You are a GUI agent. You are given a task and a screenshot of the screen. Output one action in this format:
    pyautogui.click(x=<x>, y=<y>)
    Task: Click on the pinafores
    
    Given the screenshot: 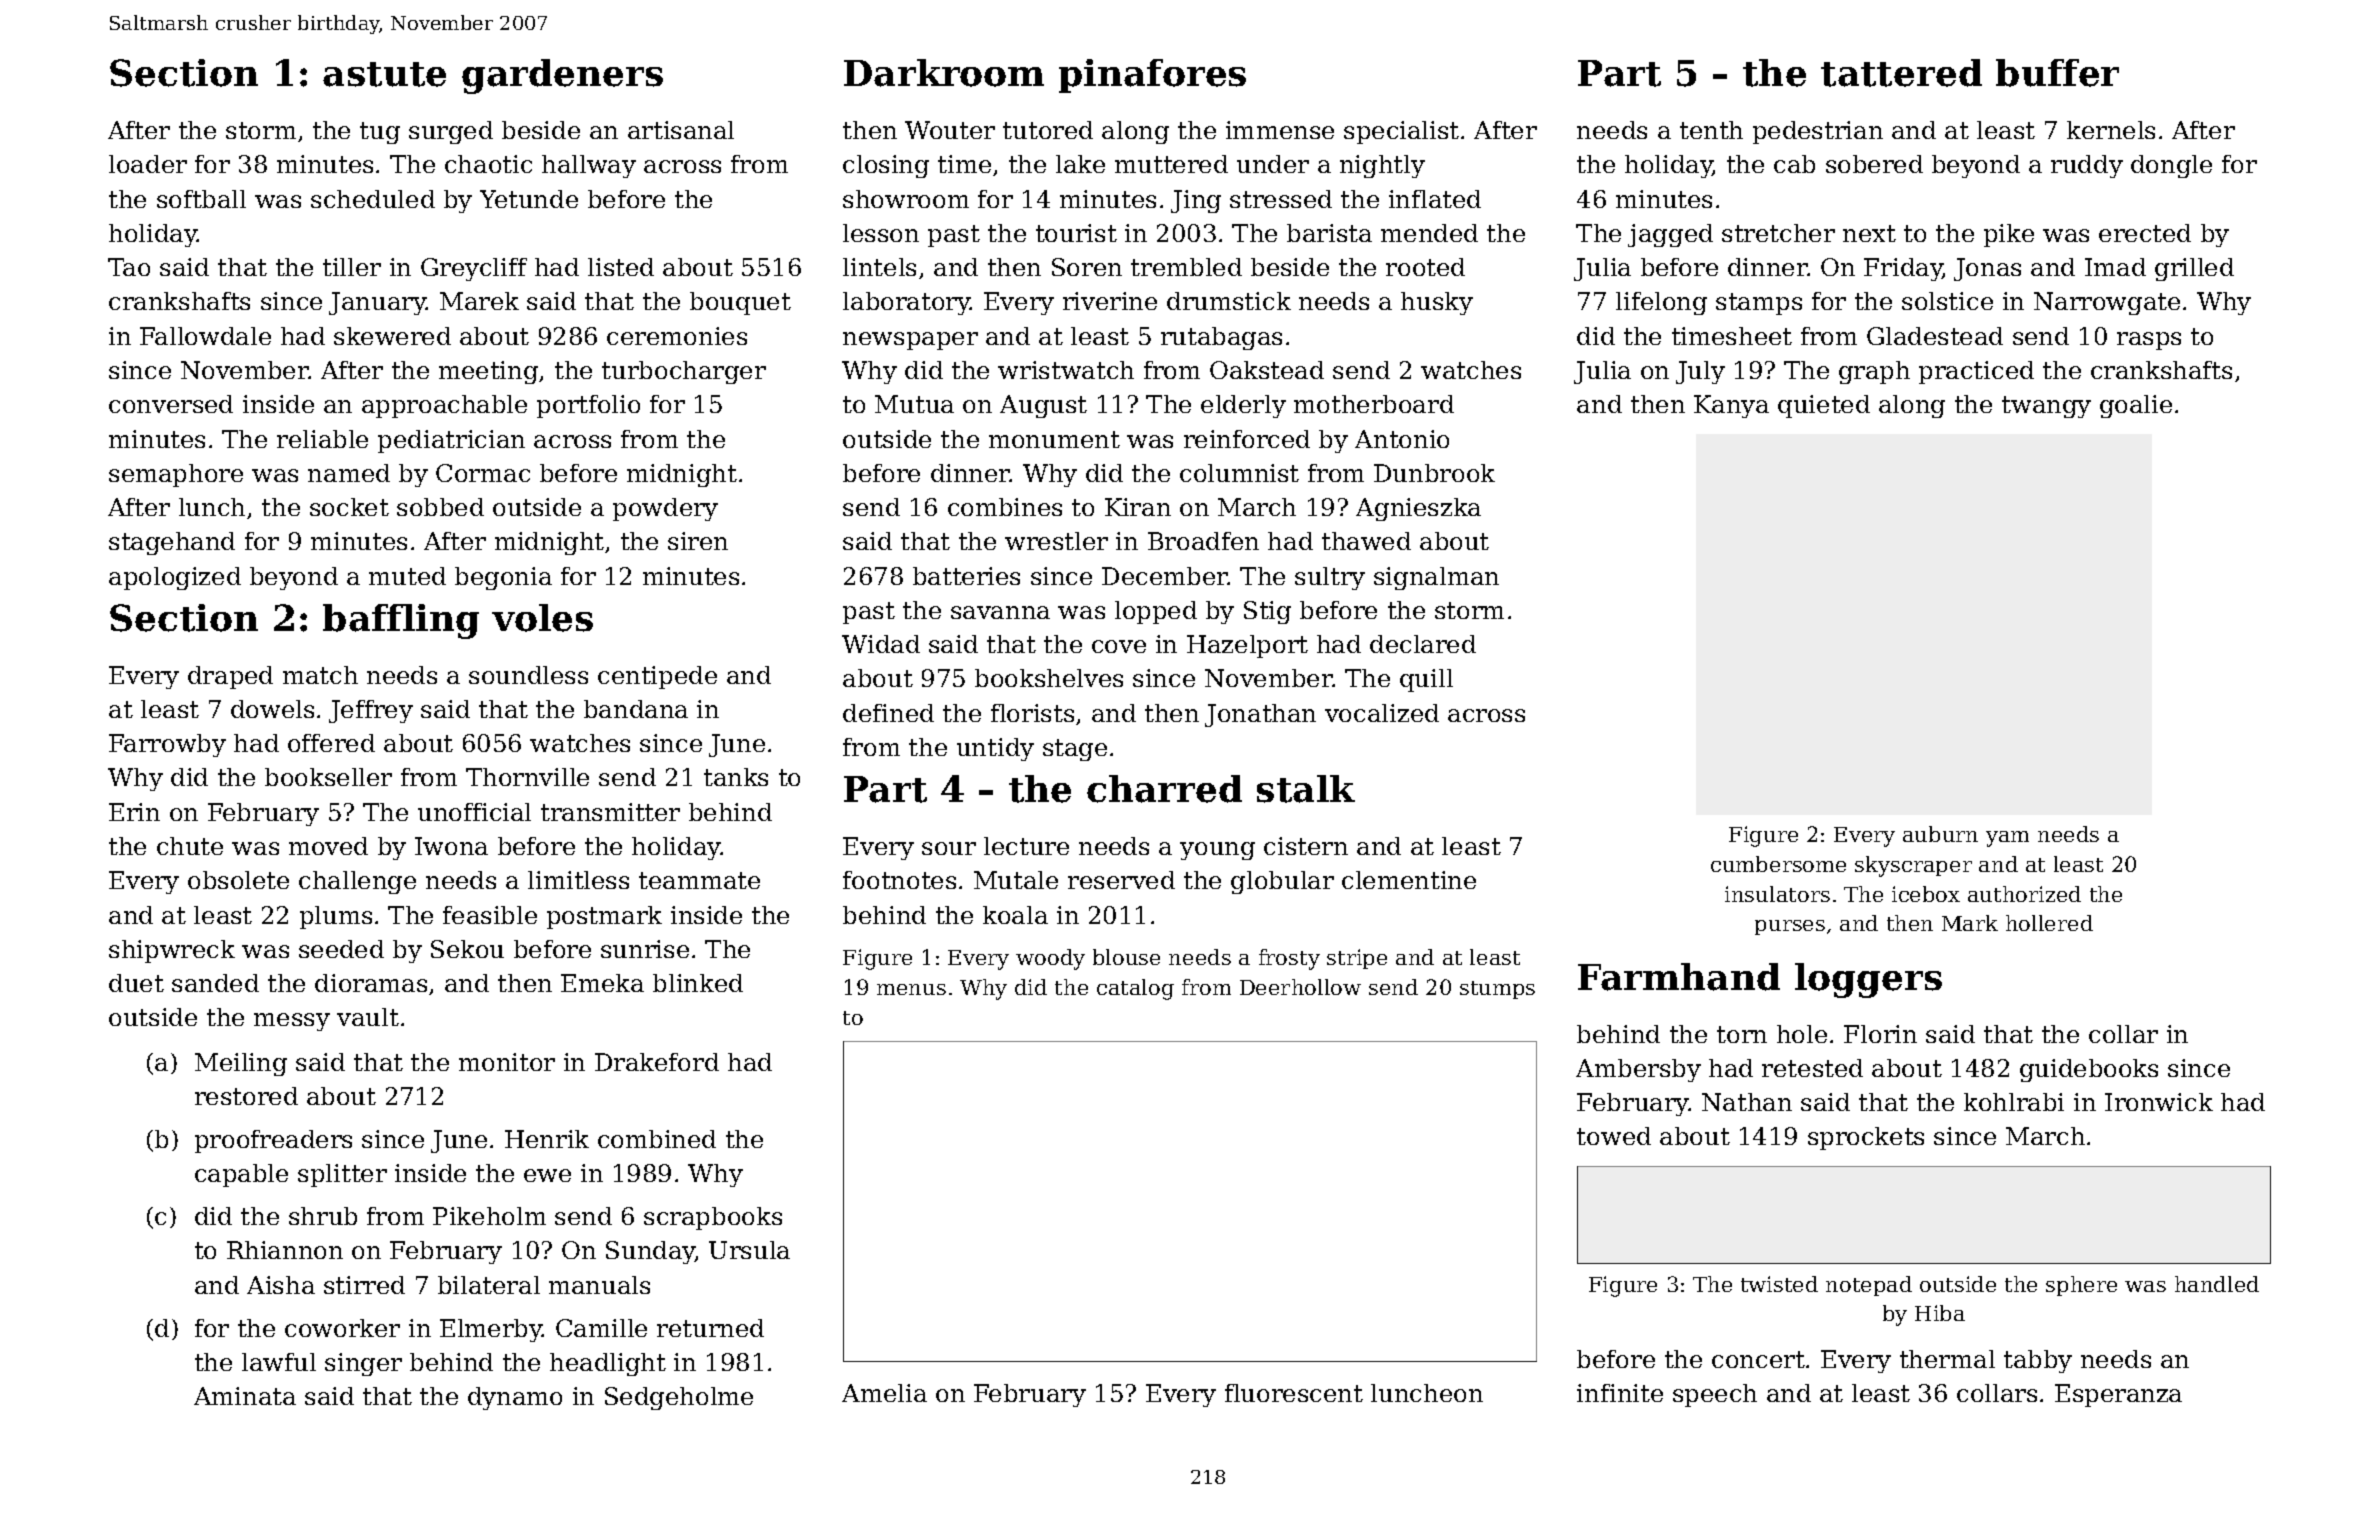 What is the action you would take?
    pyautogui.click(x=1152, y=76)
